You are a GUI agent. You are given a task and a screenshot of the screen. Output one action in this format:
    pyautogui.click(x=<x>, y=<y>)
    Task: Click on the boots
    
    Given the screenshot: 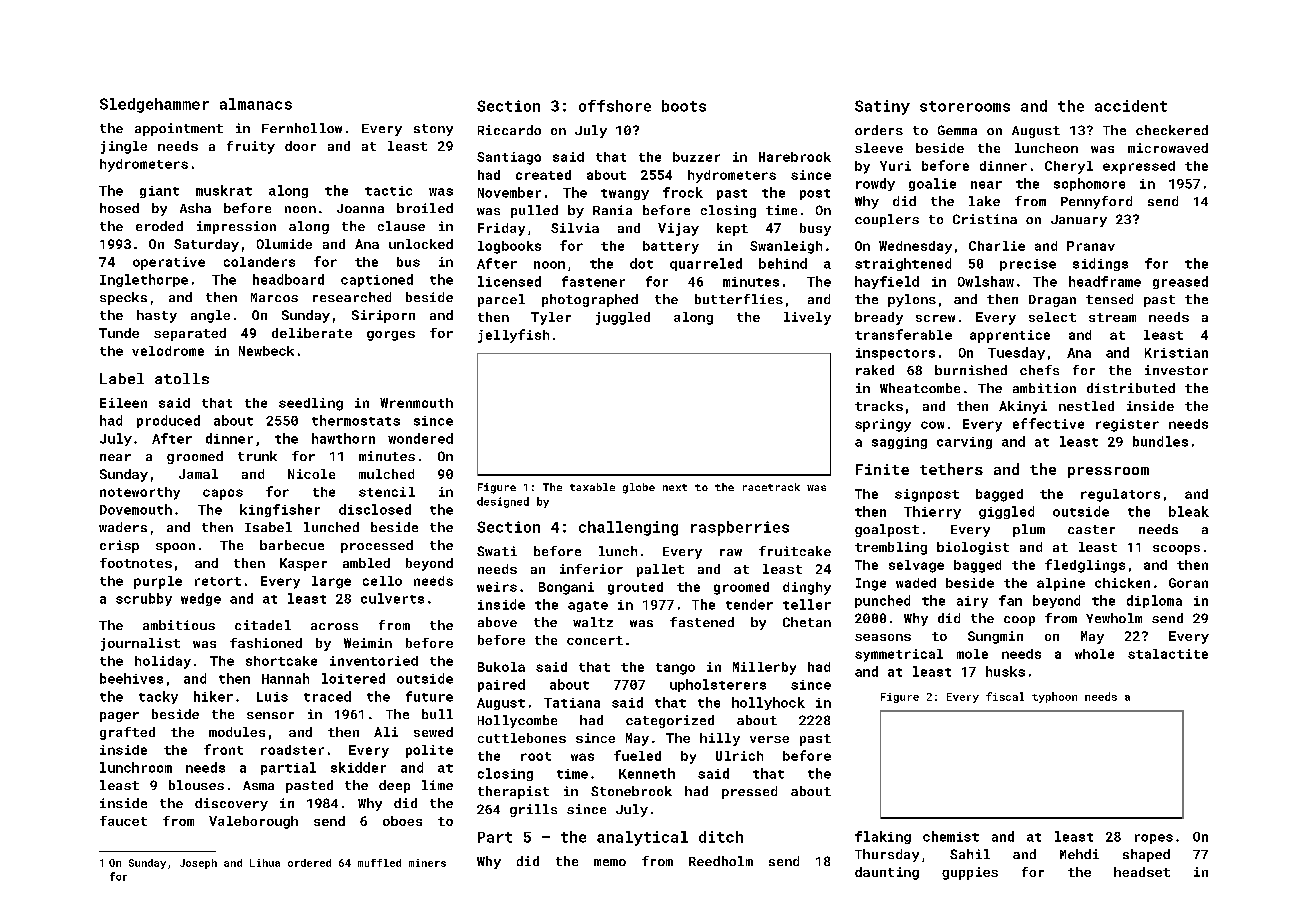 What is the action you would take?
    pyautogui.click(x=684, y=106)
